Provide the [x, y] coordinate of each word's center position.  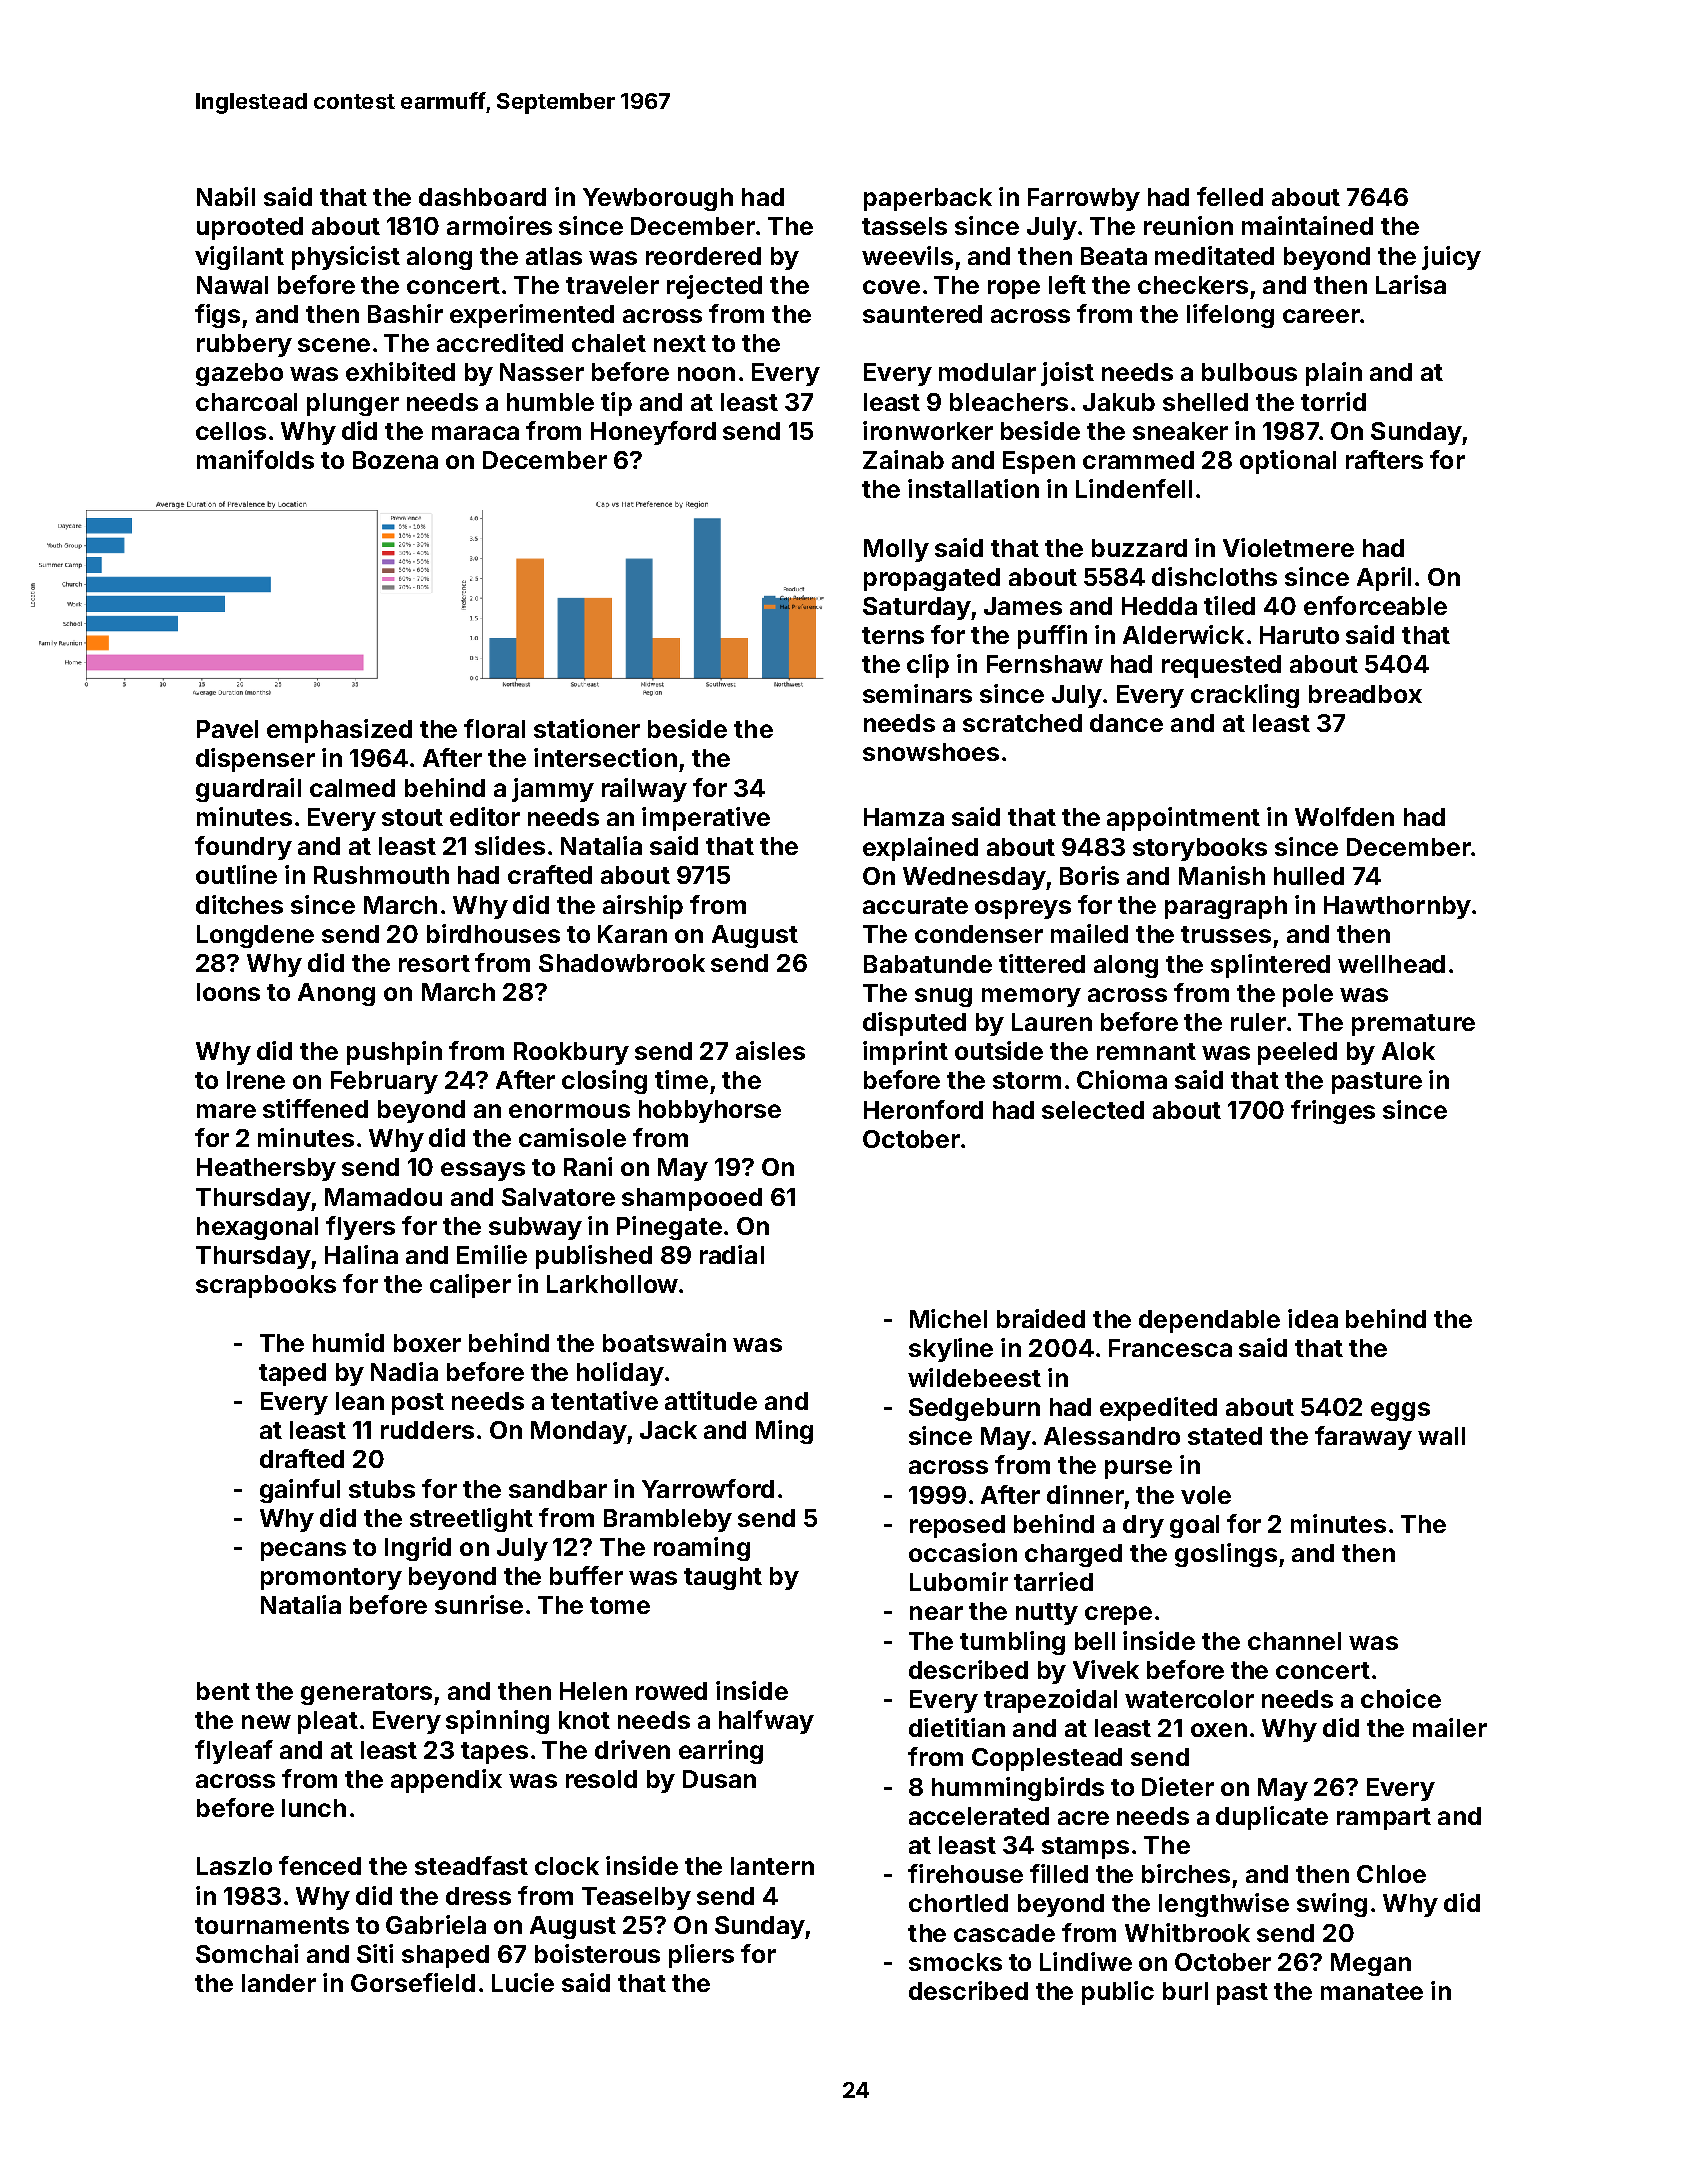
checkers [1193, 285]
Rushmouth [381, 875]
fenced [320, 1865]
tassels [904, 226]
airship [643, 907]
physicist [346, 258]
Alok [1408, 1051]
